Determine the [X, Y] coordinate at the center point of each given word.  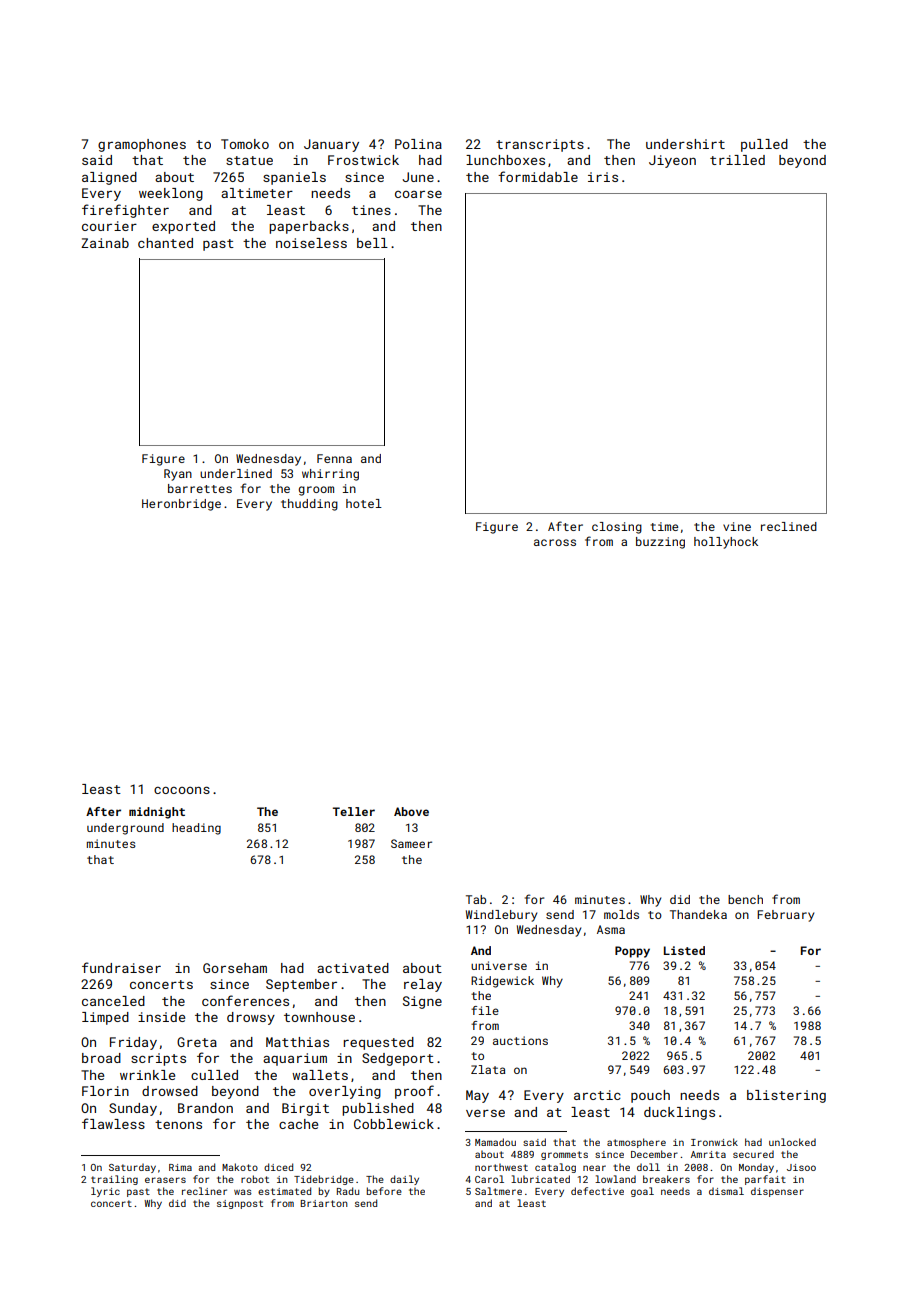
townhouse [319, 1017]
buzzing [660, 543]
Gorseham [235, 968]
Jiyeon [672, 161]
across [555, 542]
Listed [684, 950]
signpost [240, 1204]
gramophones [142, 145]
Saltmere [498, 1191]
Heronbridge [181, 505]
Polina [418, 144]
